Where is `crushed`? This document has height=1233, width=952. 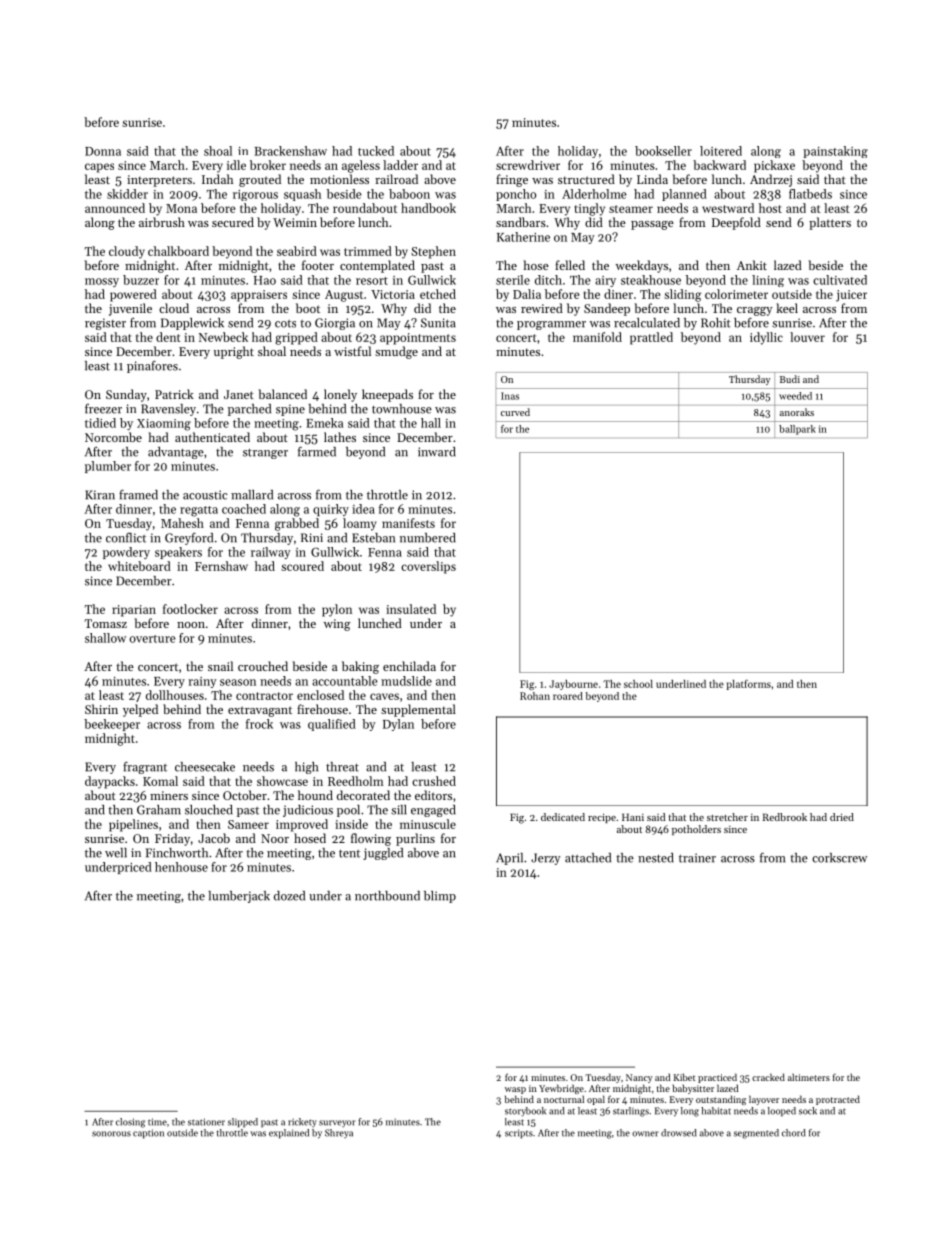
crushed is located at coordinates (434, 781).
